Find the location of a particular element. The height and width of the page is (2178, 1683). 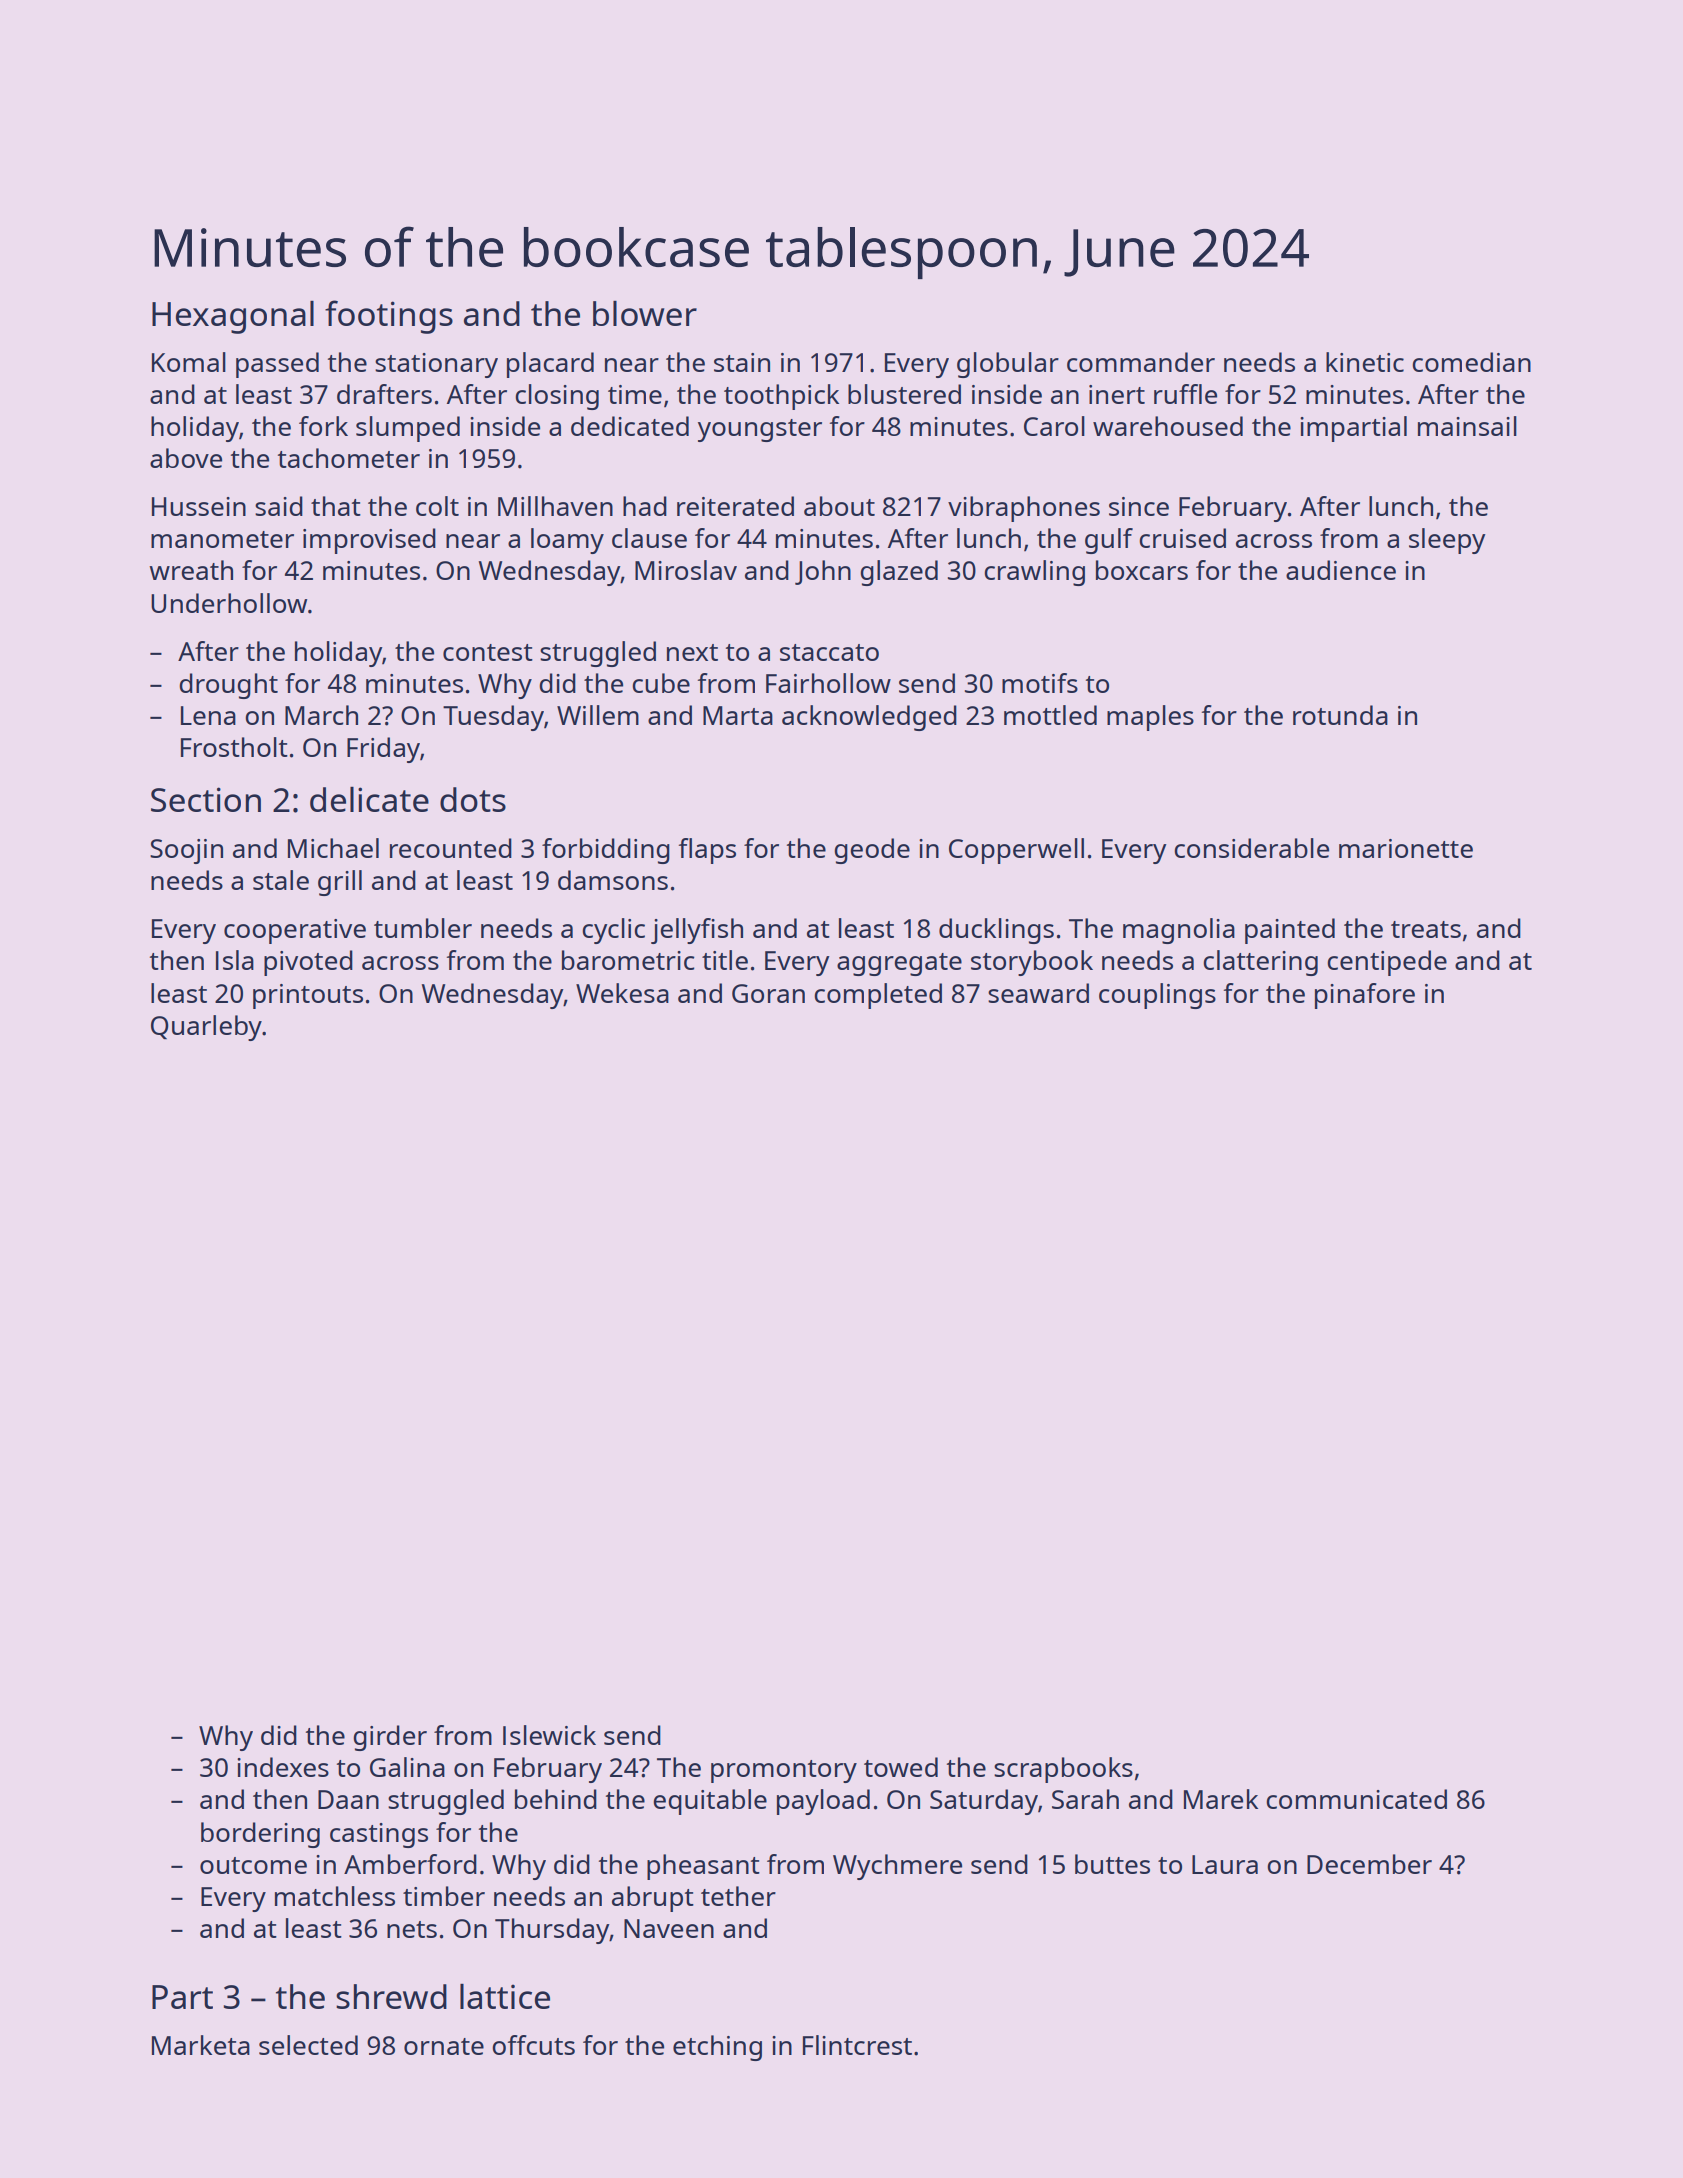

towed is located at coordinates (901, 1767).
